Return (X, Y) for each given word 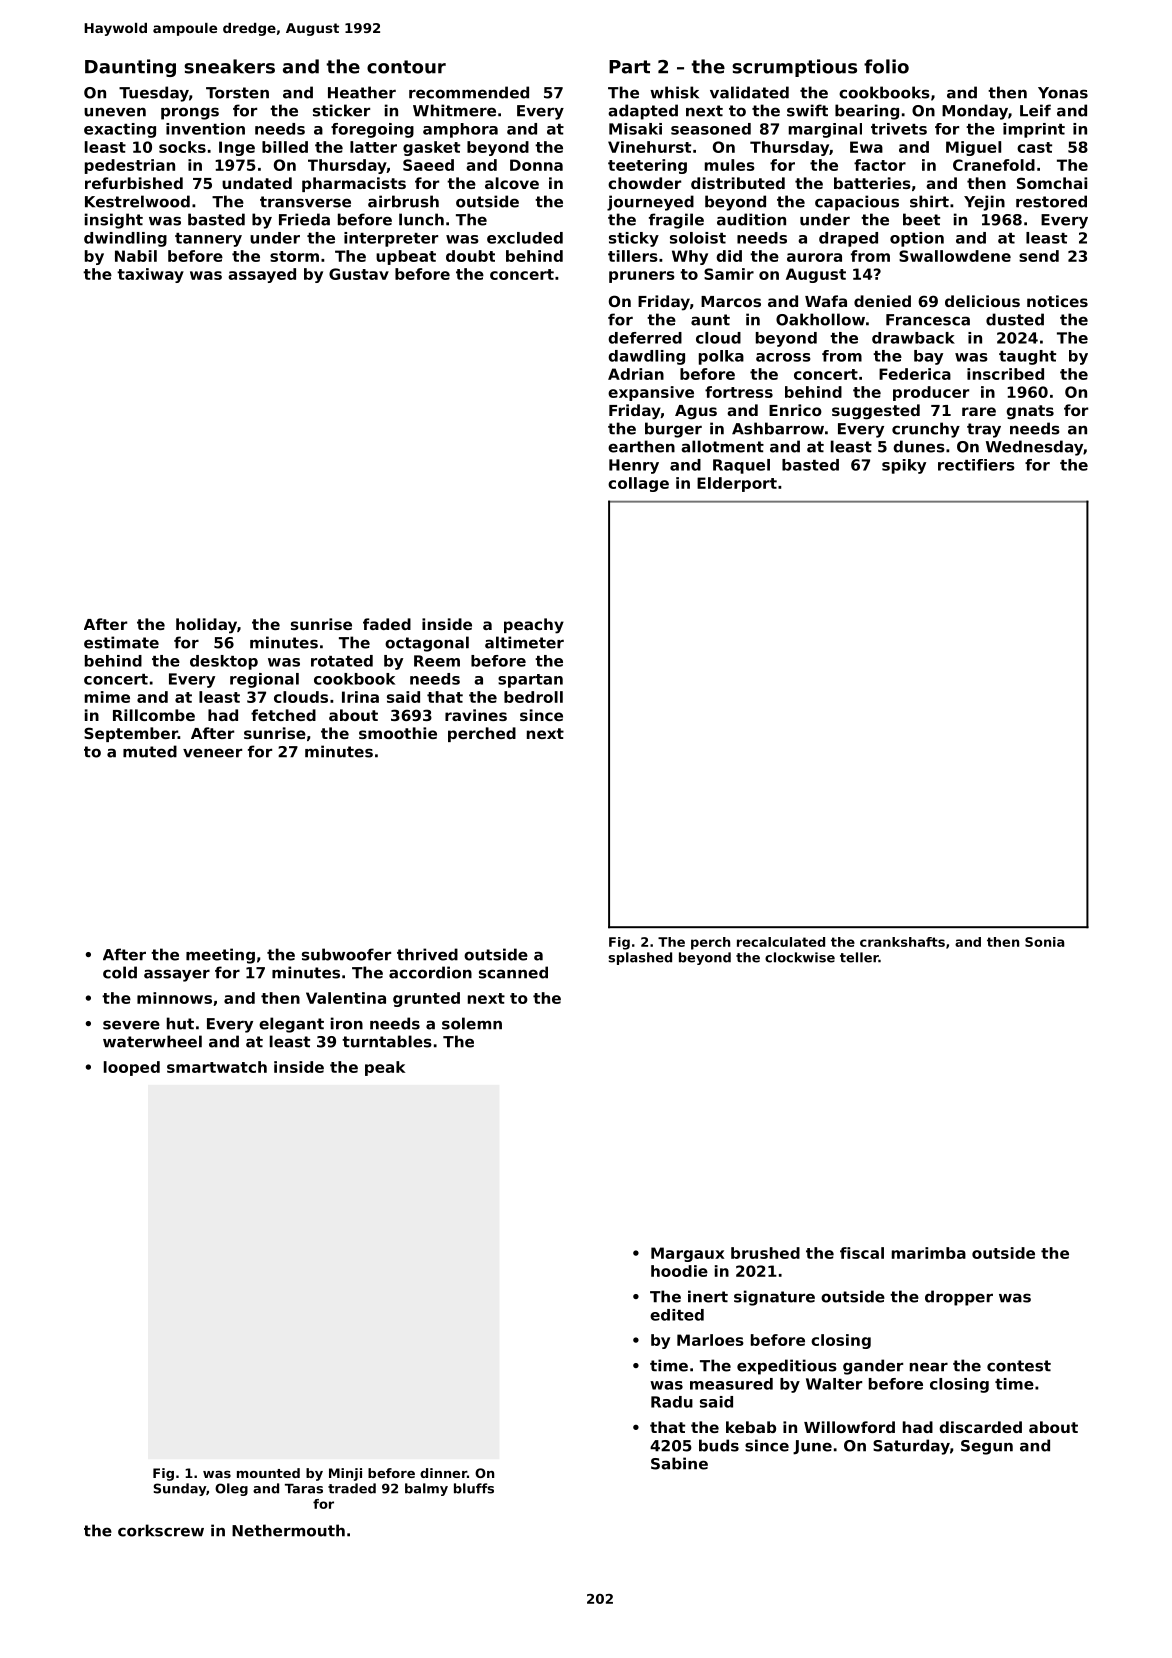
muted (150, 751)
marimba (929, 1253)
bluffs (474, 1488)
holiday (206, 626)
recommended (469, 92)
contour (406, 67)
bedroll (533, 697)
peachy (534, 626)
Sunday (179, 1489)
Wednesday (1034, 448)
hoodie (679, 1271)
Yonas (1063, 93)
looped (132, 1068)
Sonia (1044, 942)
